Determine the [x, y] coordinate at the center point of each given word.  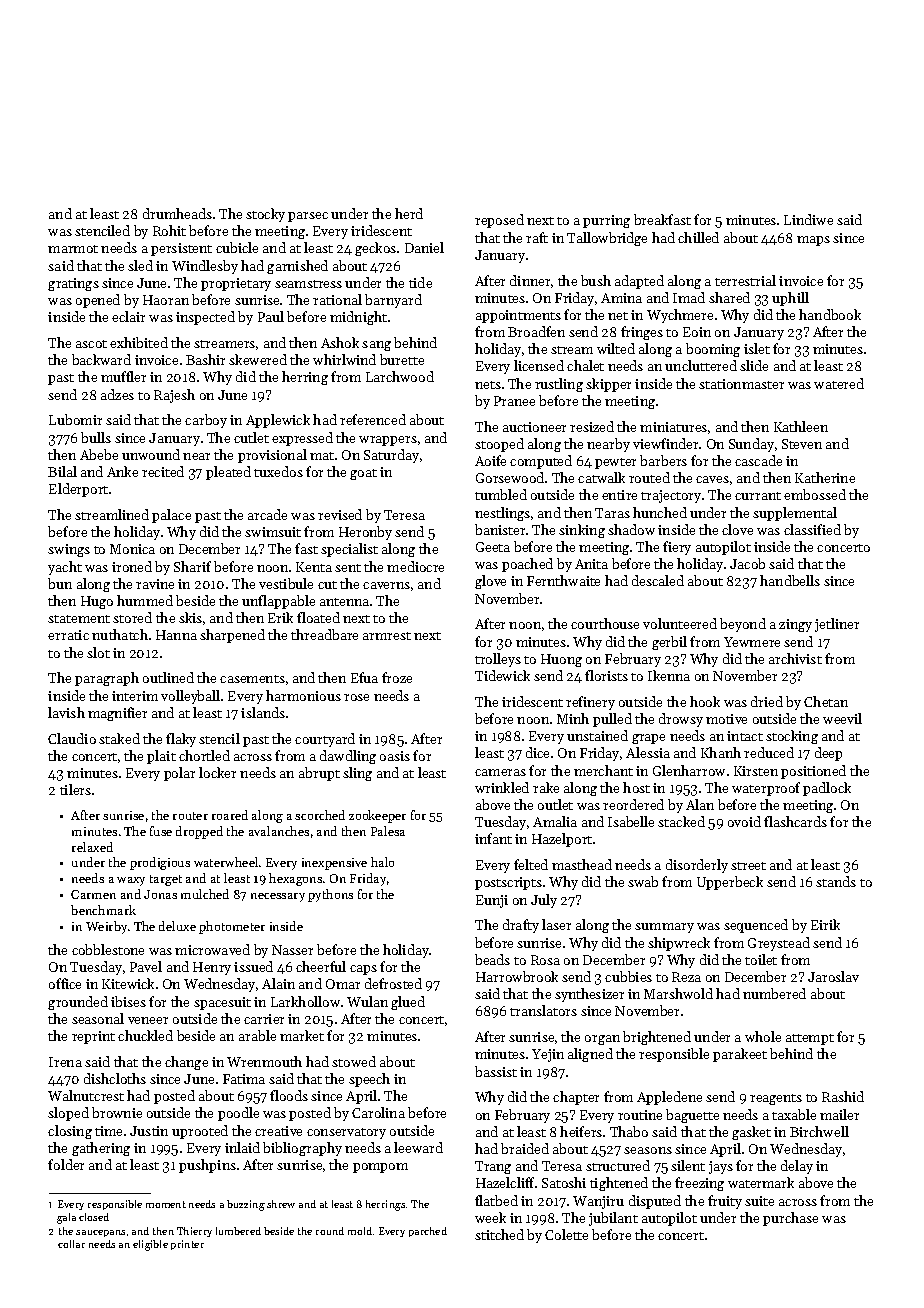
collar [71, 1244]
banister [500, 529]
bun [60, 583]
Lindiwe [808, 219]
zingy [795, 625]
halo [382, 862]
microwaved [212, 949]
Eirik [825, 924]
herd [409, 213]
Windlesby [205, 267]
